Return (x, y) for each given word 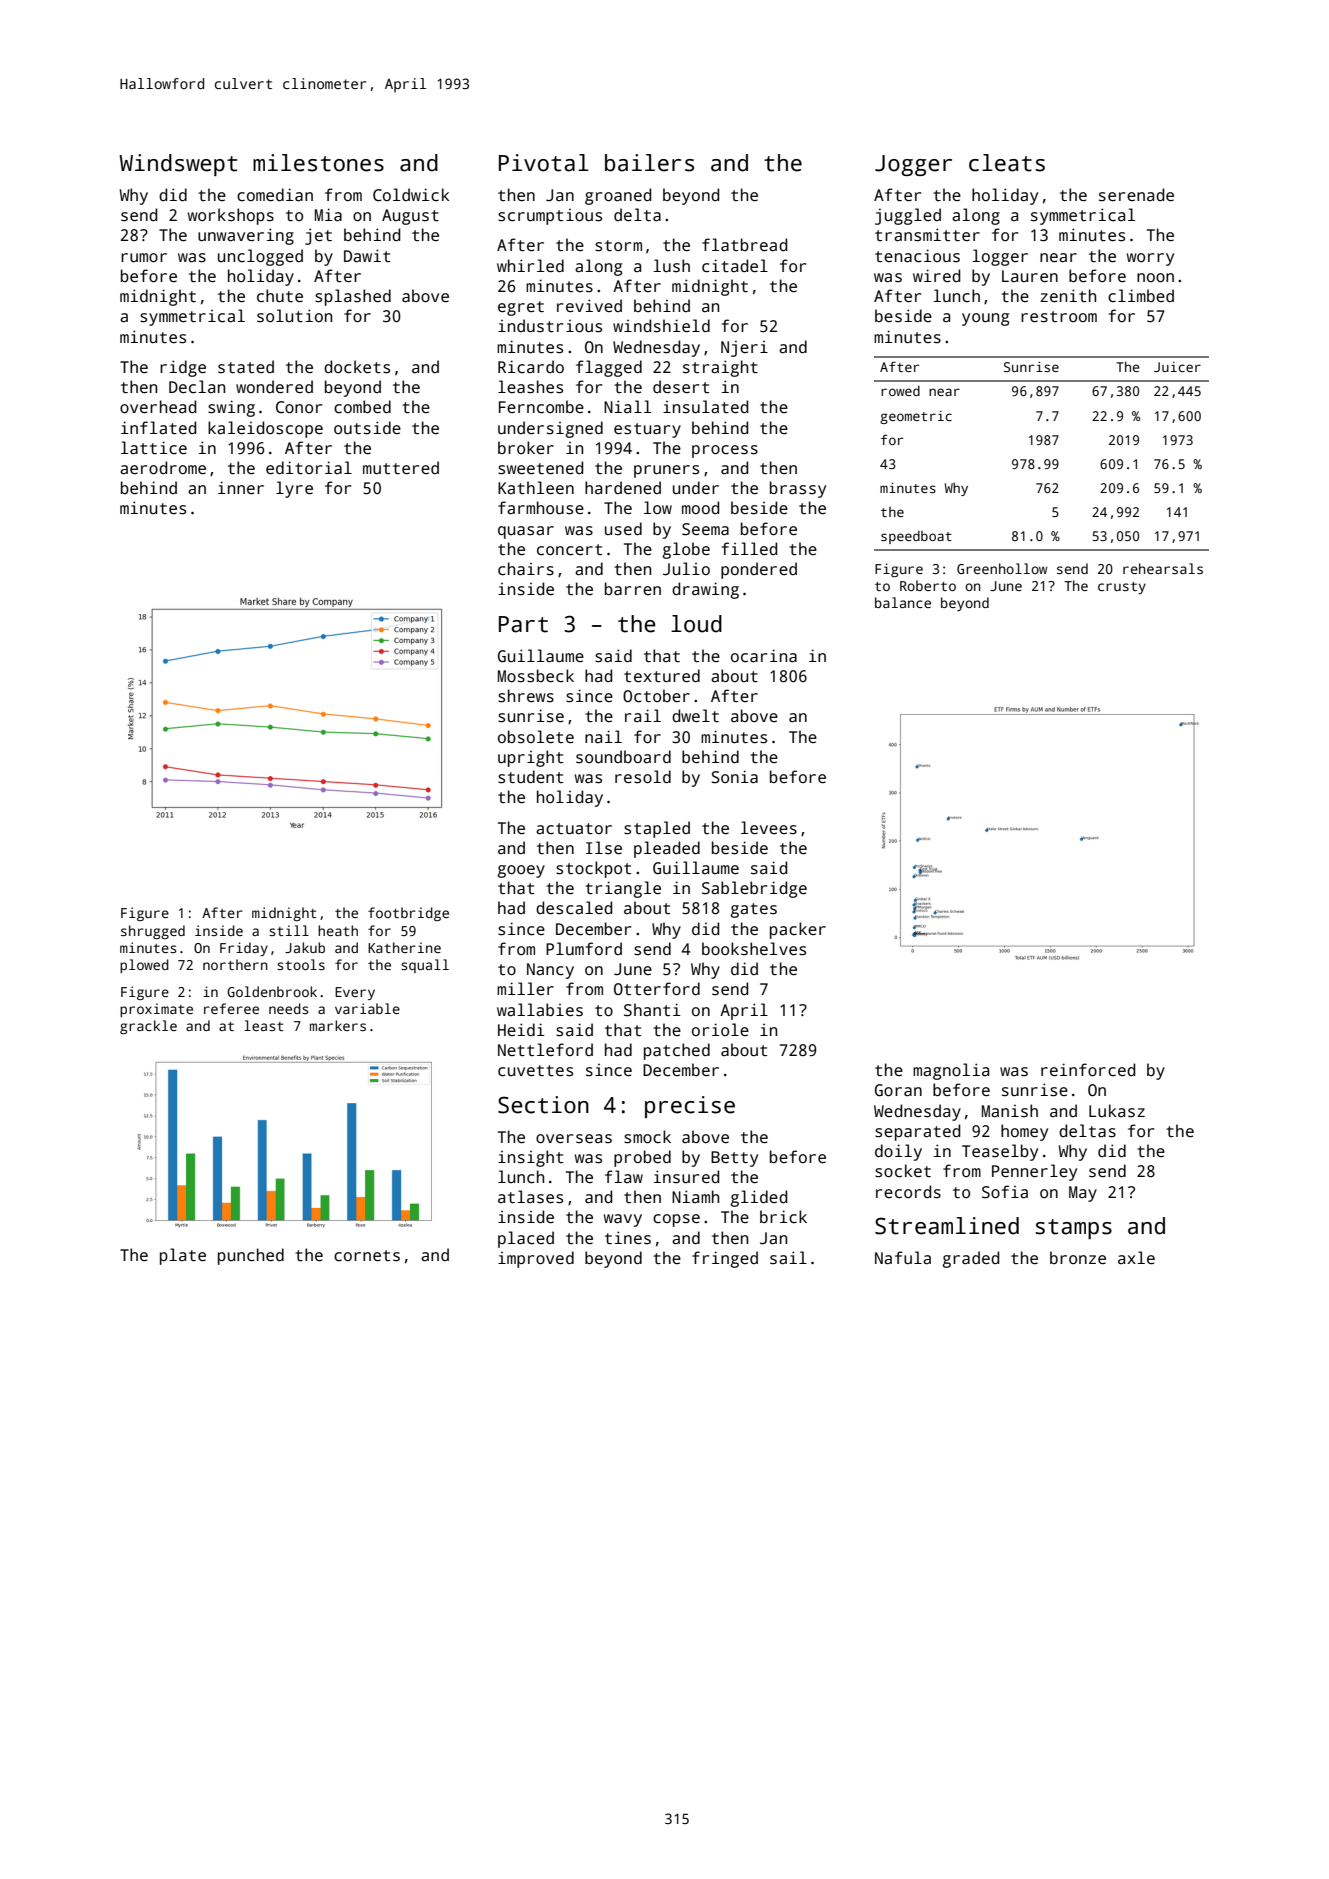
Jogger (913, 165)
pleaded (667, 849)
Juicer (1177, 367)
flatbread (744, 245)
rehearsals (1163, 568)
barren (633, 589)
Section (543, 1105)
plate (183, 1256)
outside (367, 428)
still (289, 930)
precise (690, 1107)
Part (523, 624)
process (725, 451)
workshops (231, 216)
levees (769, 828)
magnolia (951, 1071)
